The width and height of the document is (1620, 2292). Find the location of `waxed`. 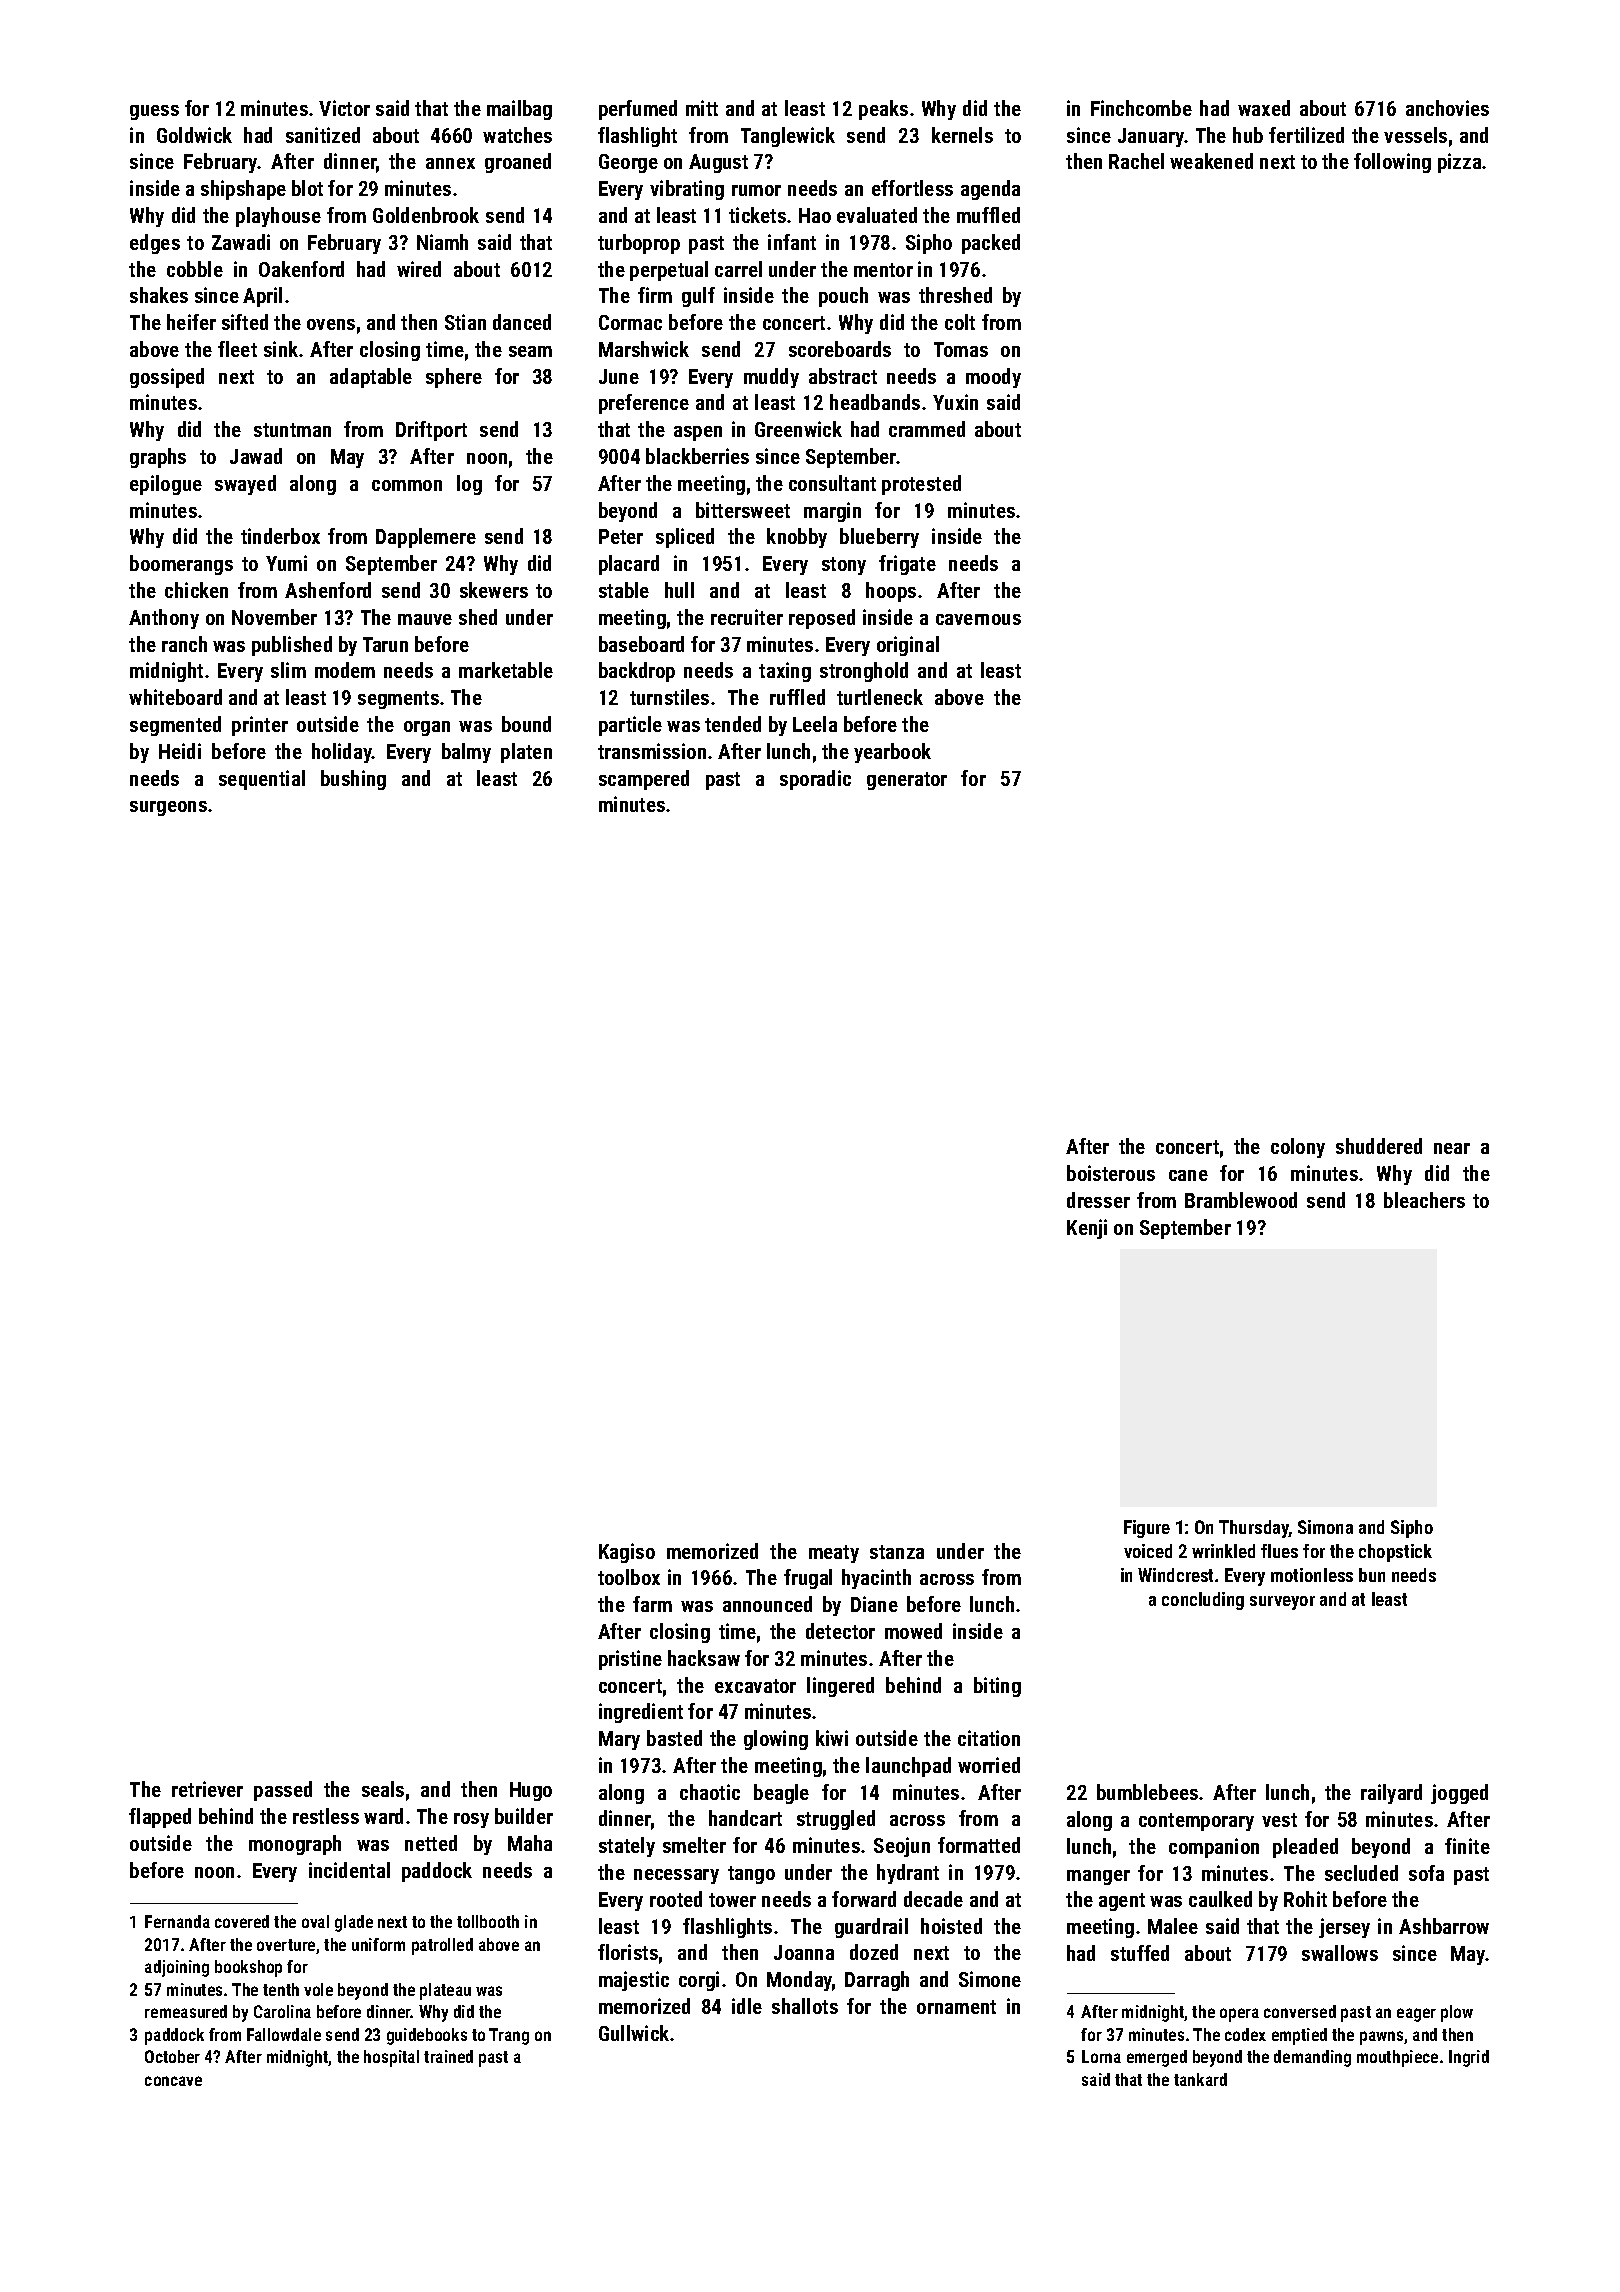

waxed is located at coordinates (1264, 108).
